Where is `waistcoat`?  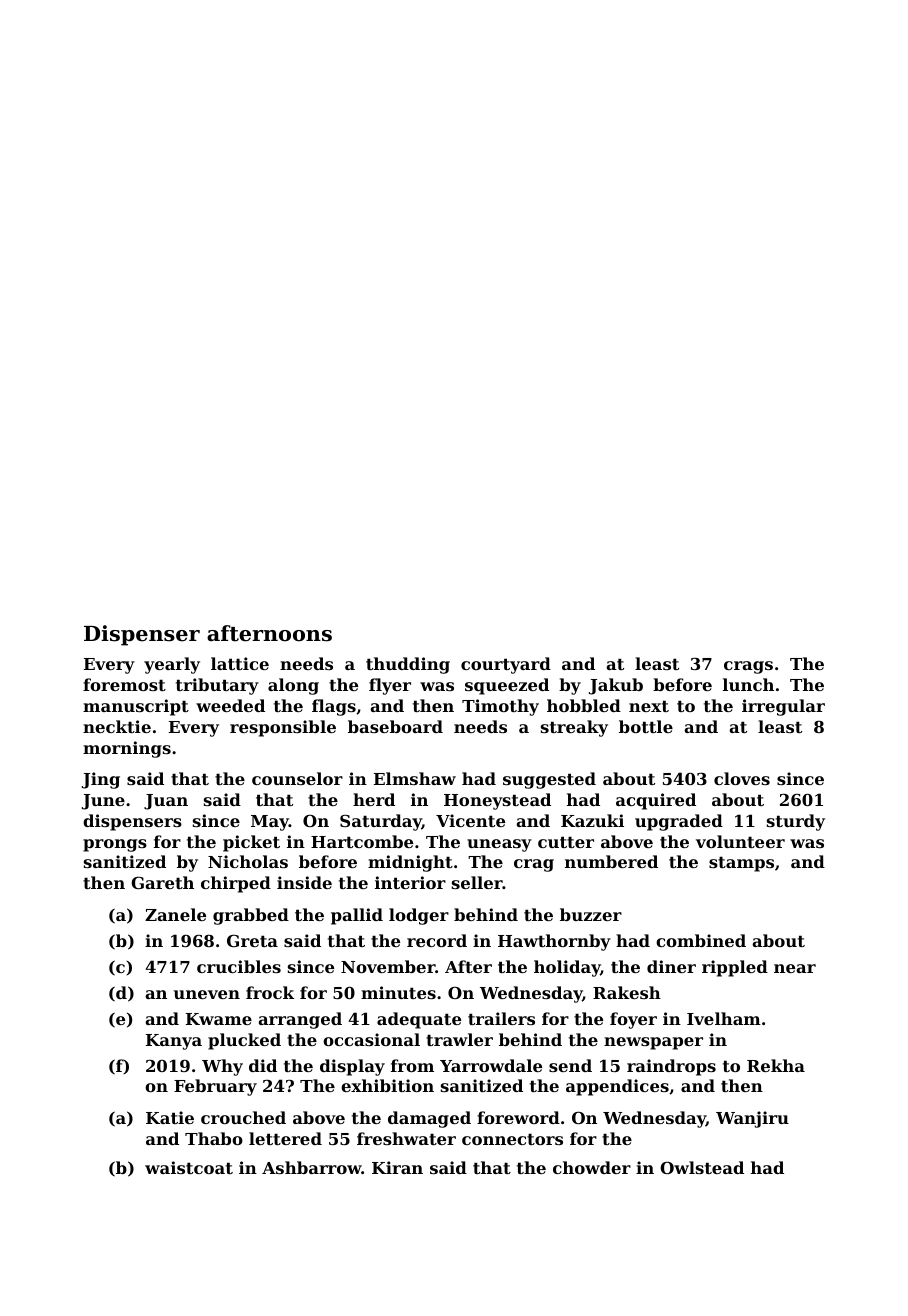 waistcoat is located at coordinates (189, 1167).
